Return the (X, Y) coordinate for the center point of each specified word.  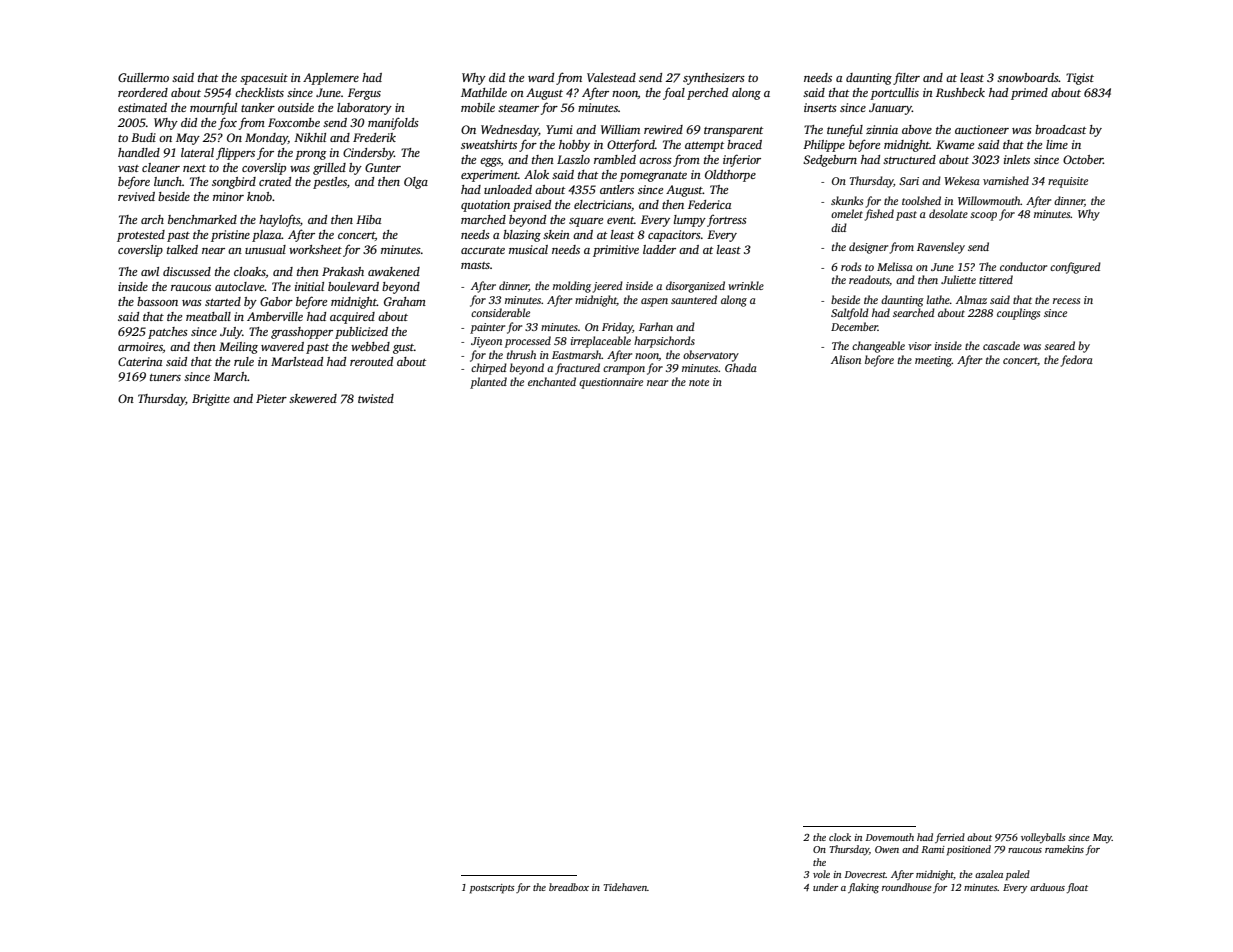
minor (228, 196)
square (586, 222)
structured (909, 159)
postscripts (492, 889)
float (1077, 888)
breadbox (569, 887)
